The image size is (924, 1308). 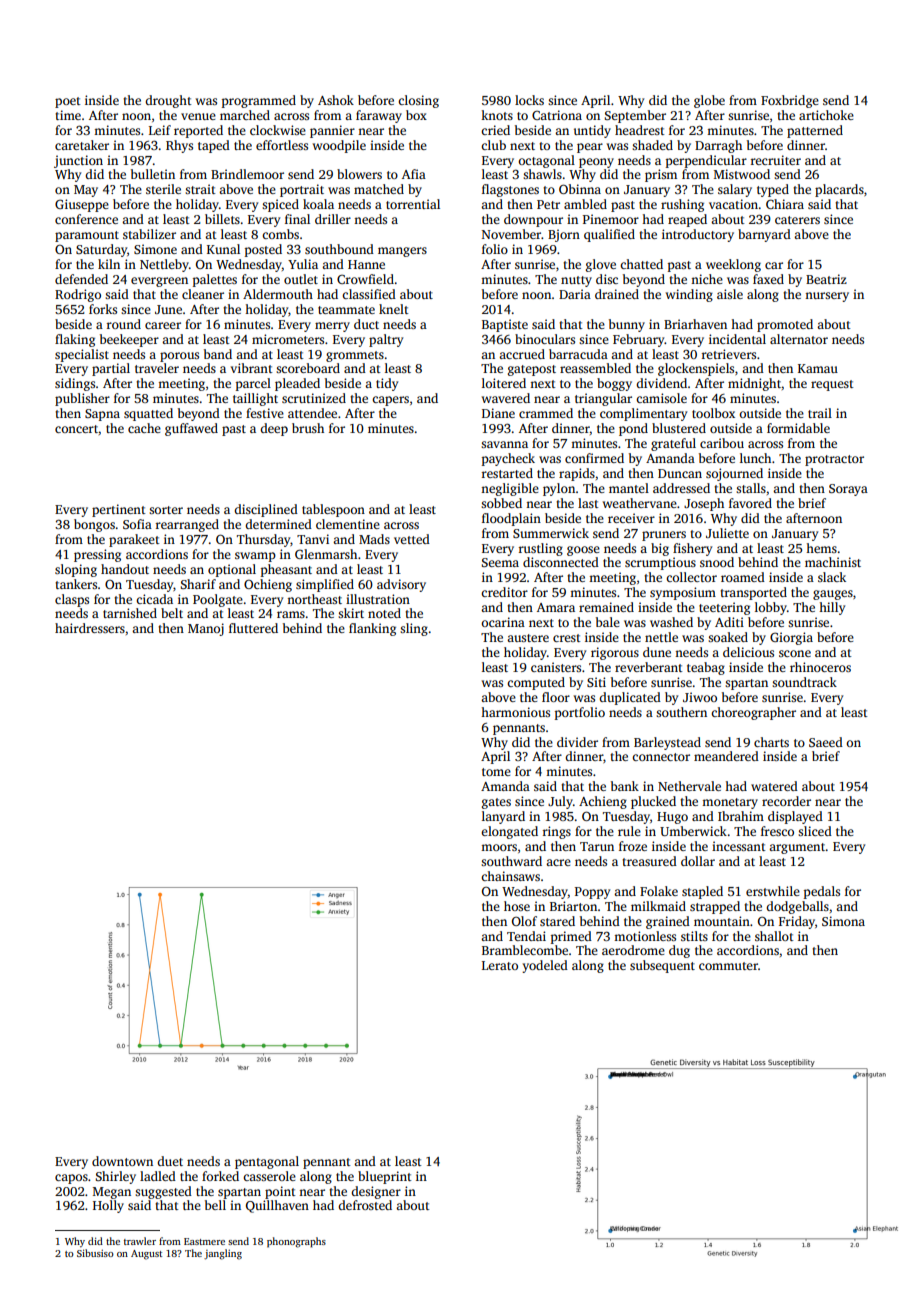 I want to click on cleaner, so click(x=203, y=294).
